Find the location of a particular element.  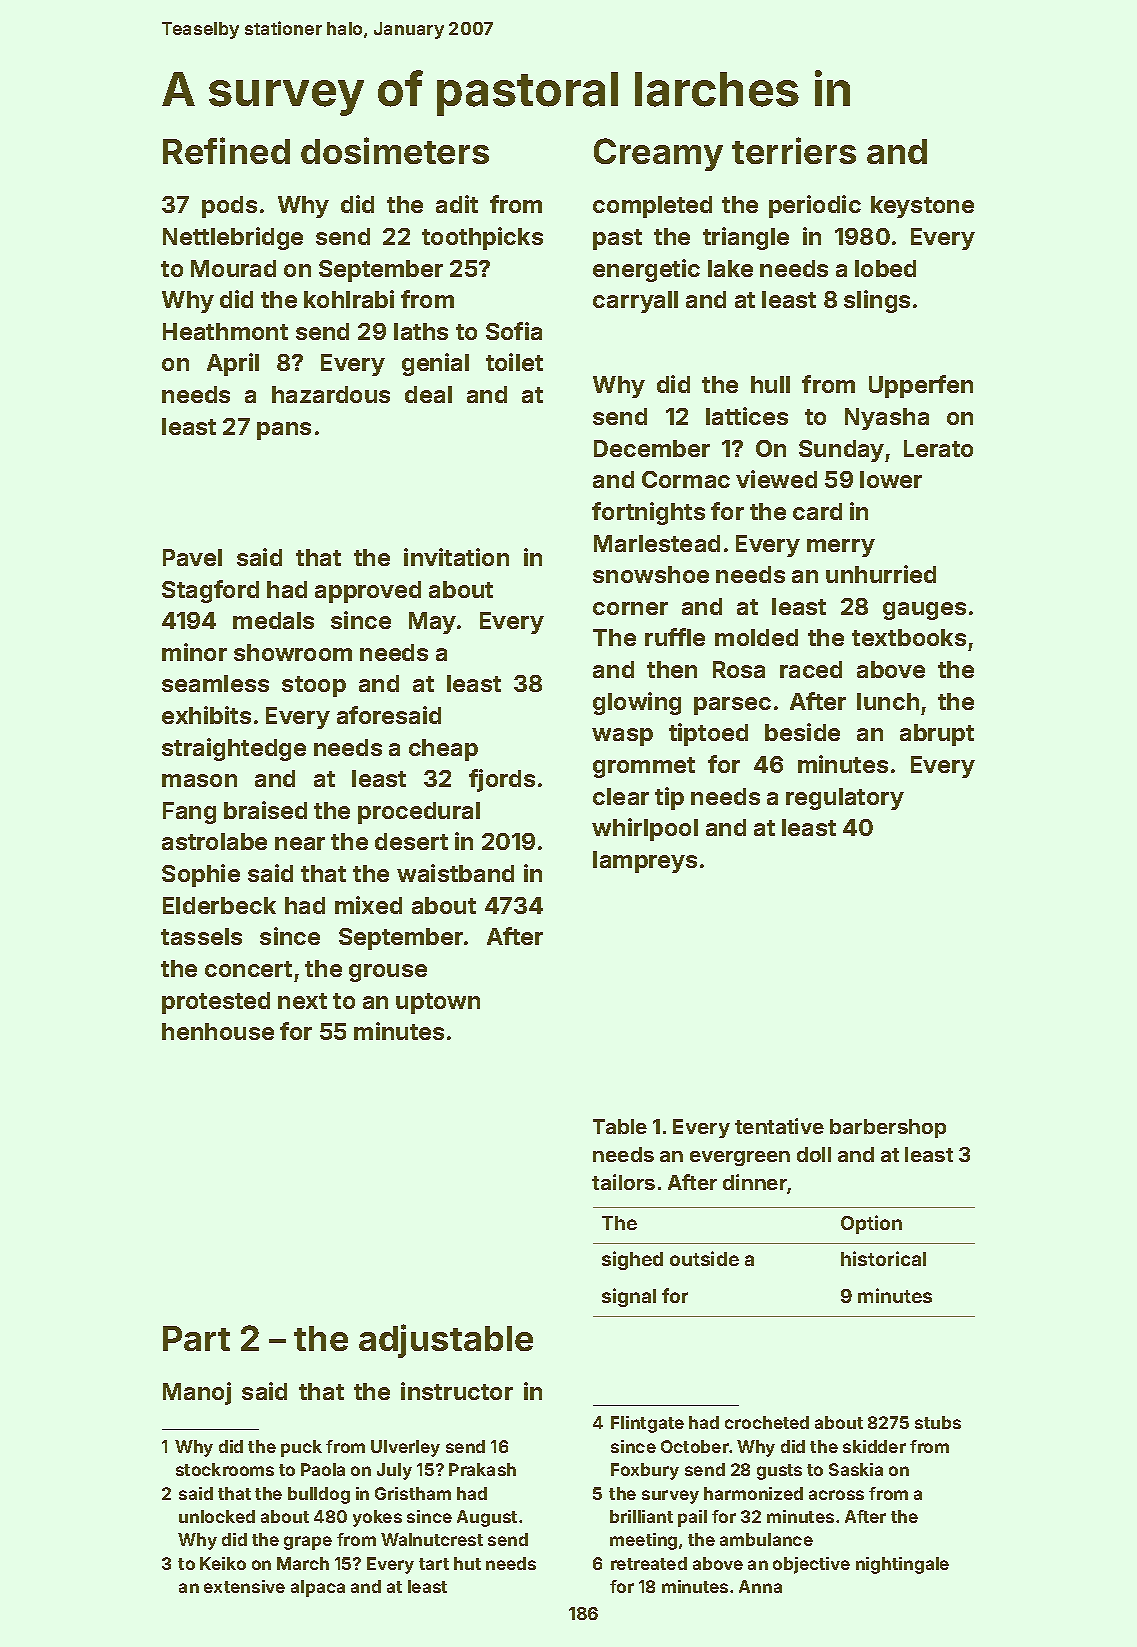

Sophie is located at coordinates (201, 875).
